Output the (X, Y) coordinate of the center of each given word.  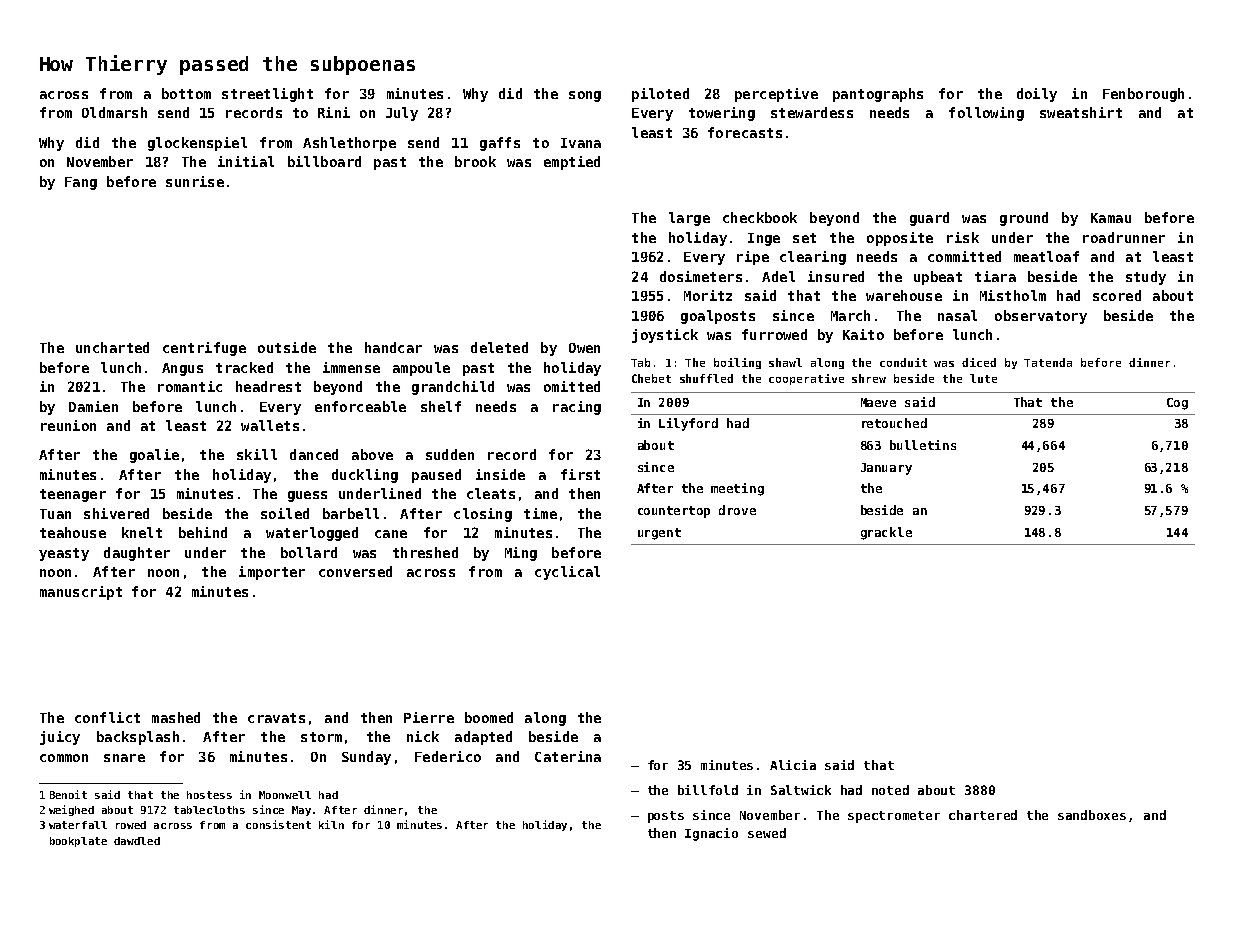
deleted (499, 347)
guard (929, 219)
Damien (93, 406)
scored (1117, 295)
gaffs (500, 144)
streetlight (267, 95)
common (64, 758)
